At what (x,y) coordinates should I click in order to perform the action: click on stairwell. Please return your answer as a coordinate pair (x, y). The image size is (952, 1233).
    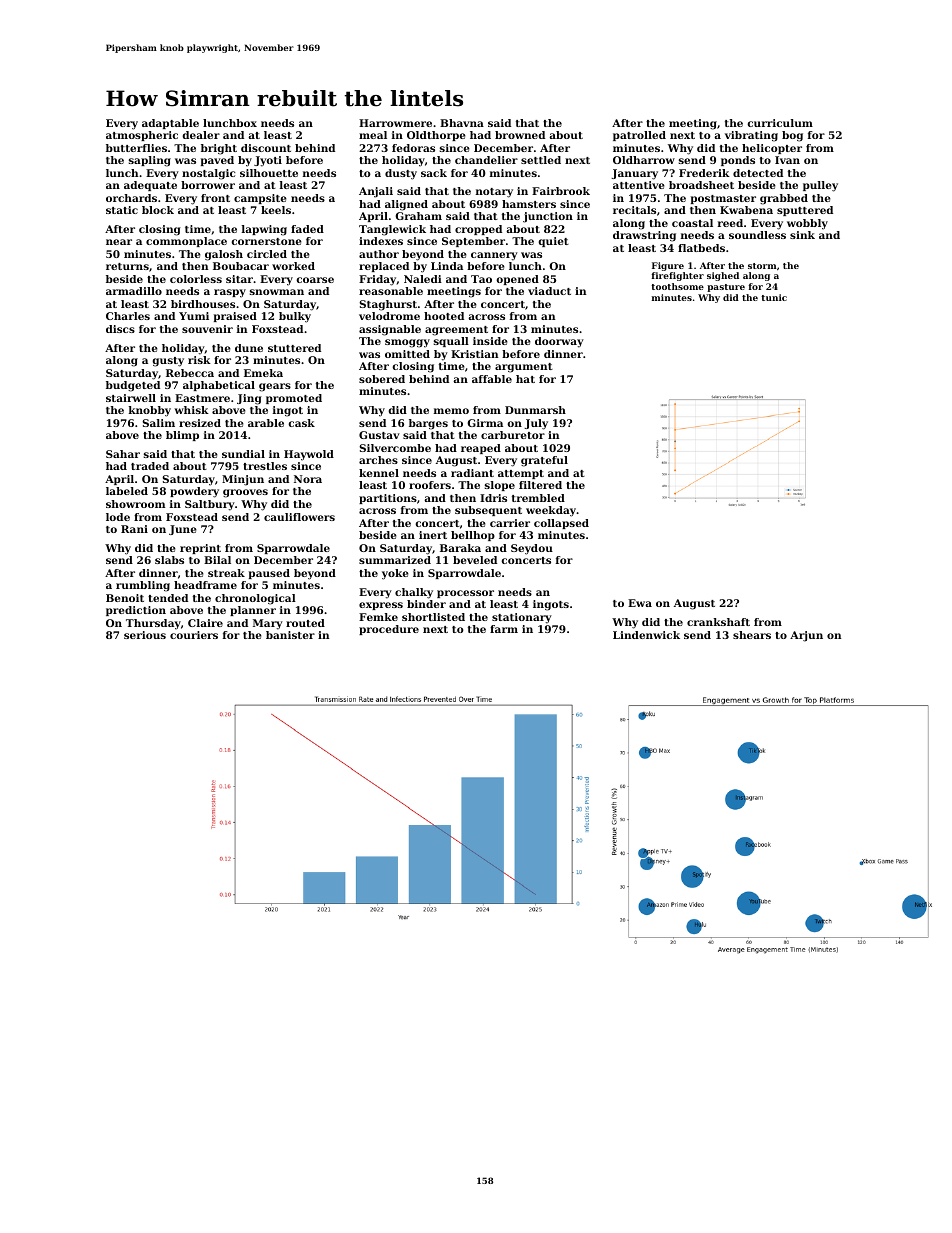
    Looking at the image, I should click on (131, 398).
